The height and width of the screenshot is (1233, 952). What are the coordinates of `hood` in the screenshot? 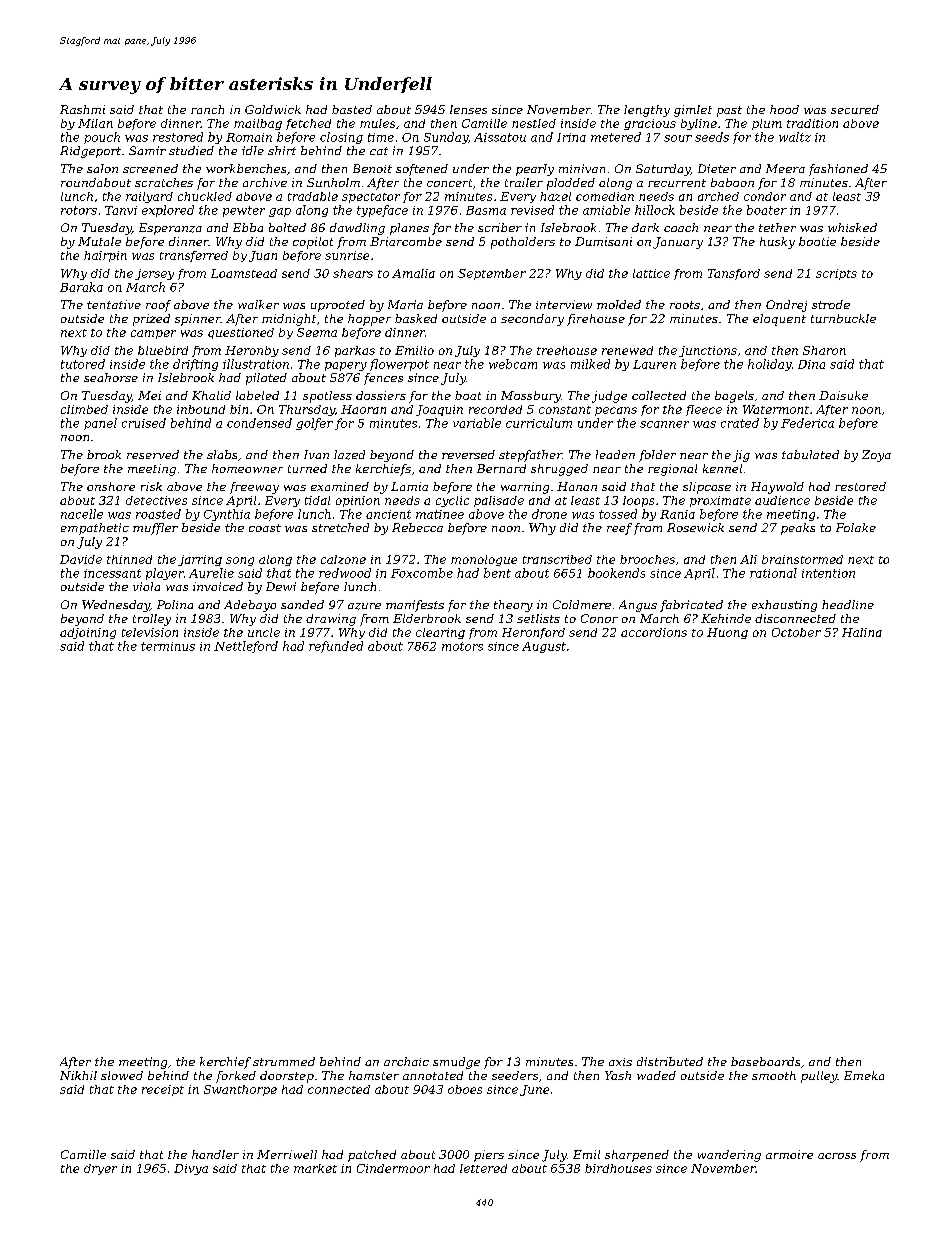 It's located at (784, 109).
